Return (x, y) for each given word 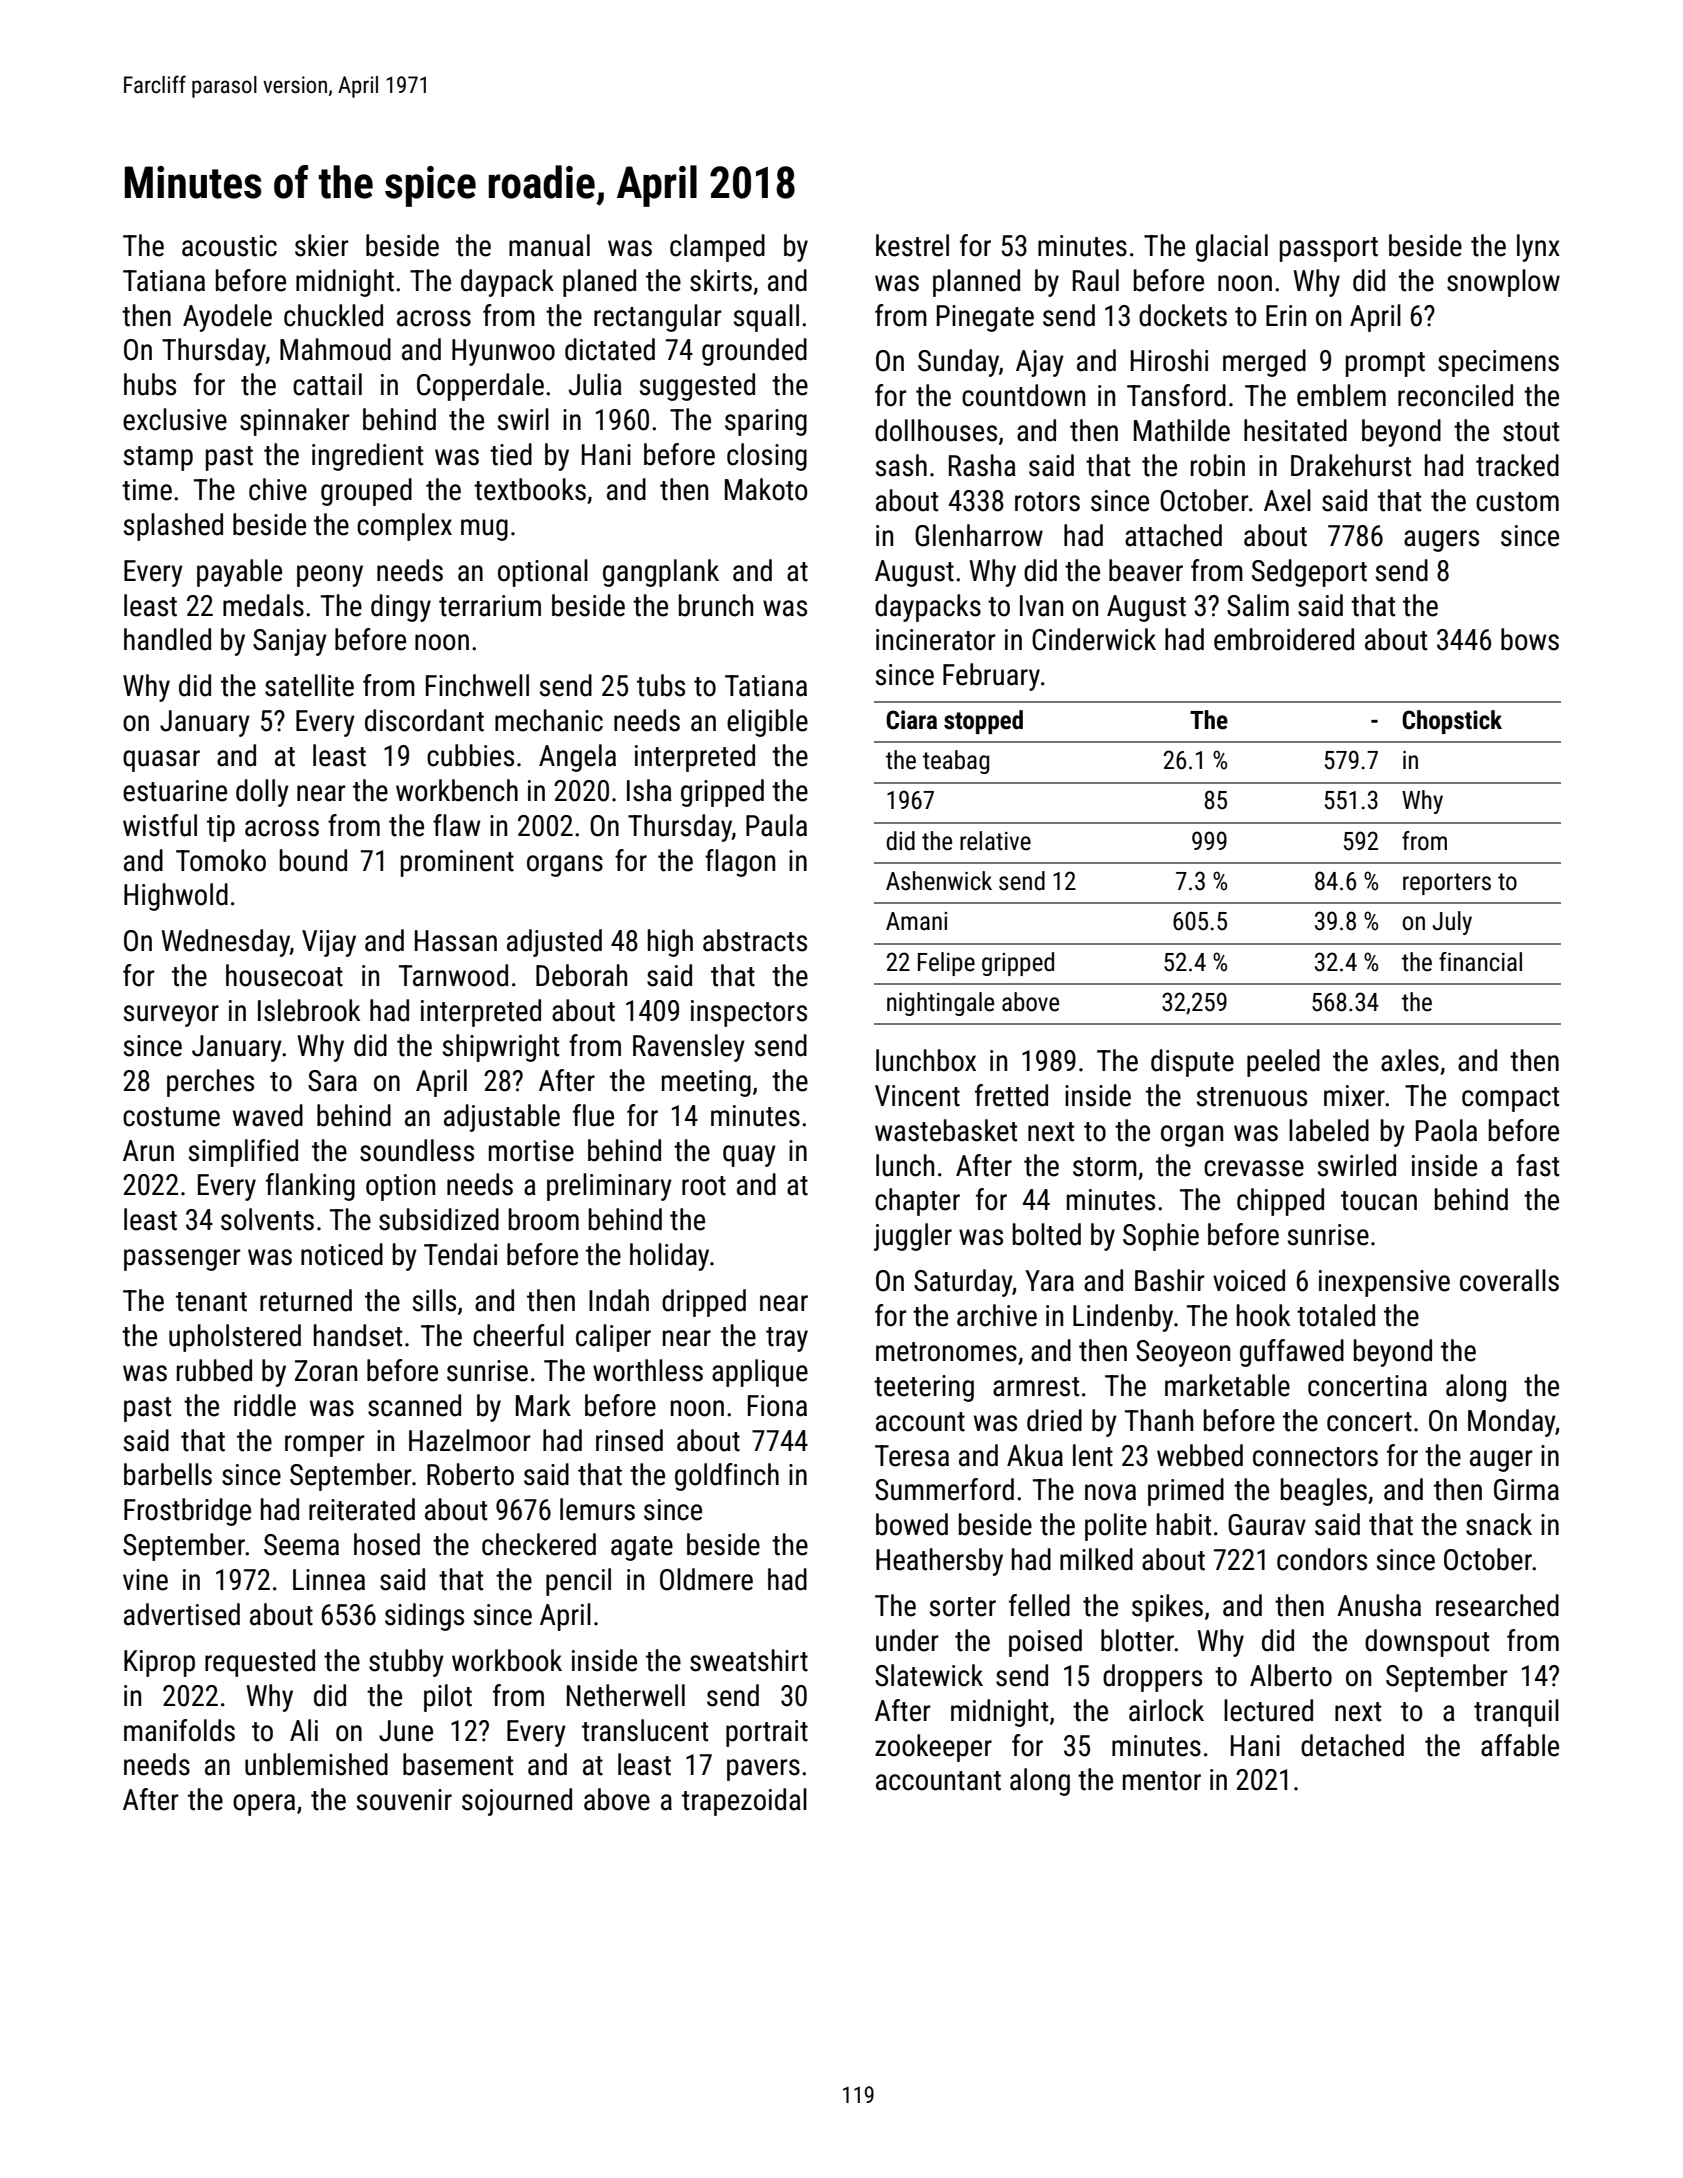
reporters (1447, 884)
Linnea (329, 1580)
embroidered (1284, 639)
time (147, 490)
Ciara (911, 720)
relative (995, 841)
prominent (457, 863)
